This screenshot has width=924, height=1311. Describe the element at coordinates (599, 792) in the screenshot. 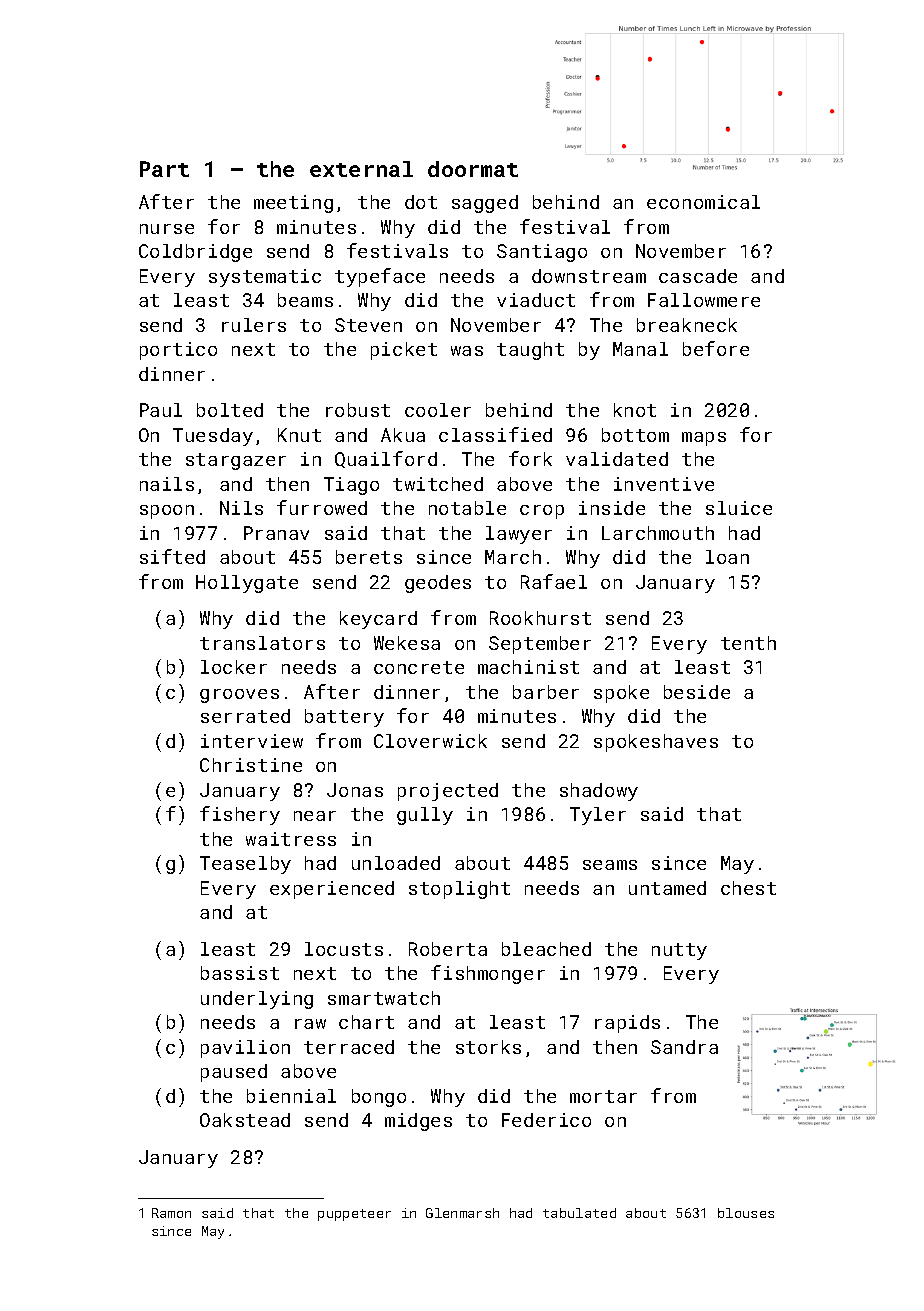

I see `shadowy` at that location.
